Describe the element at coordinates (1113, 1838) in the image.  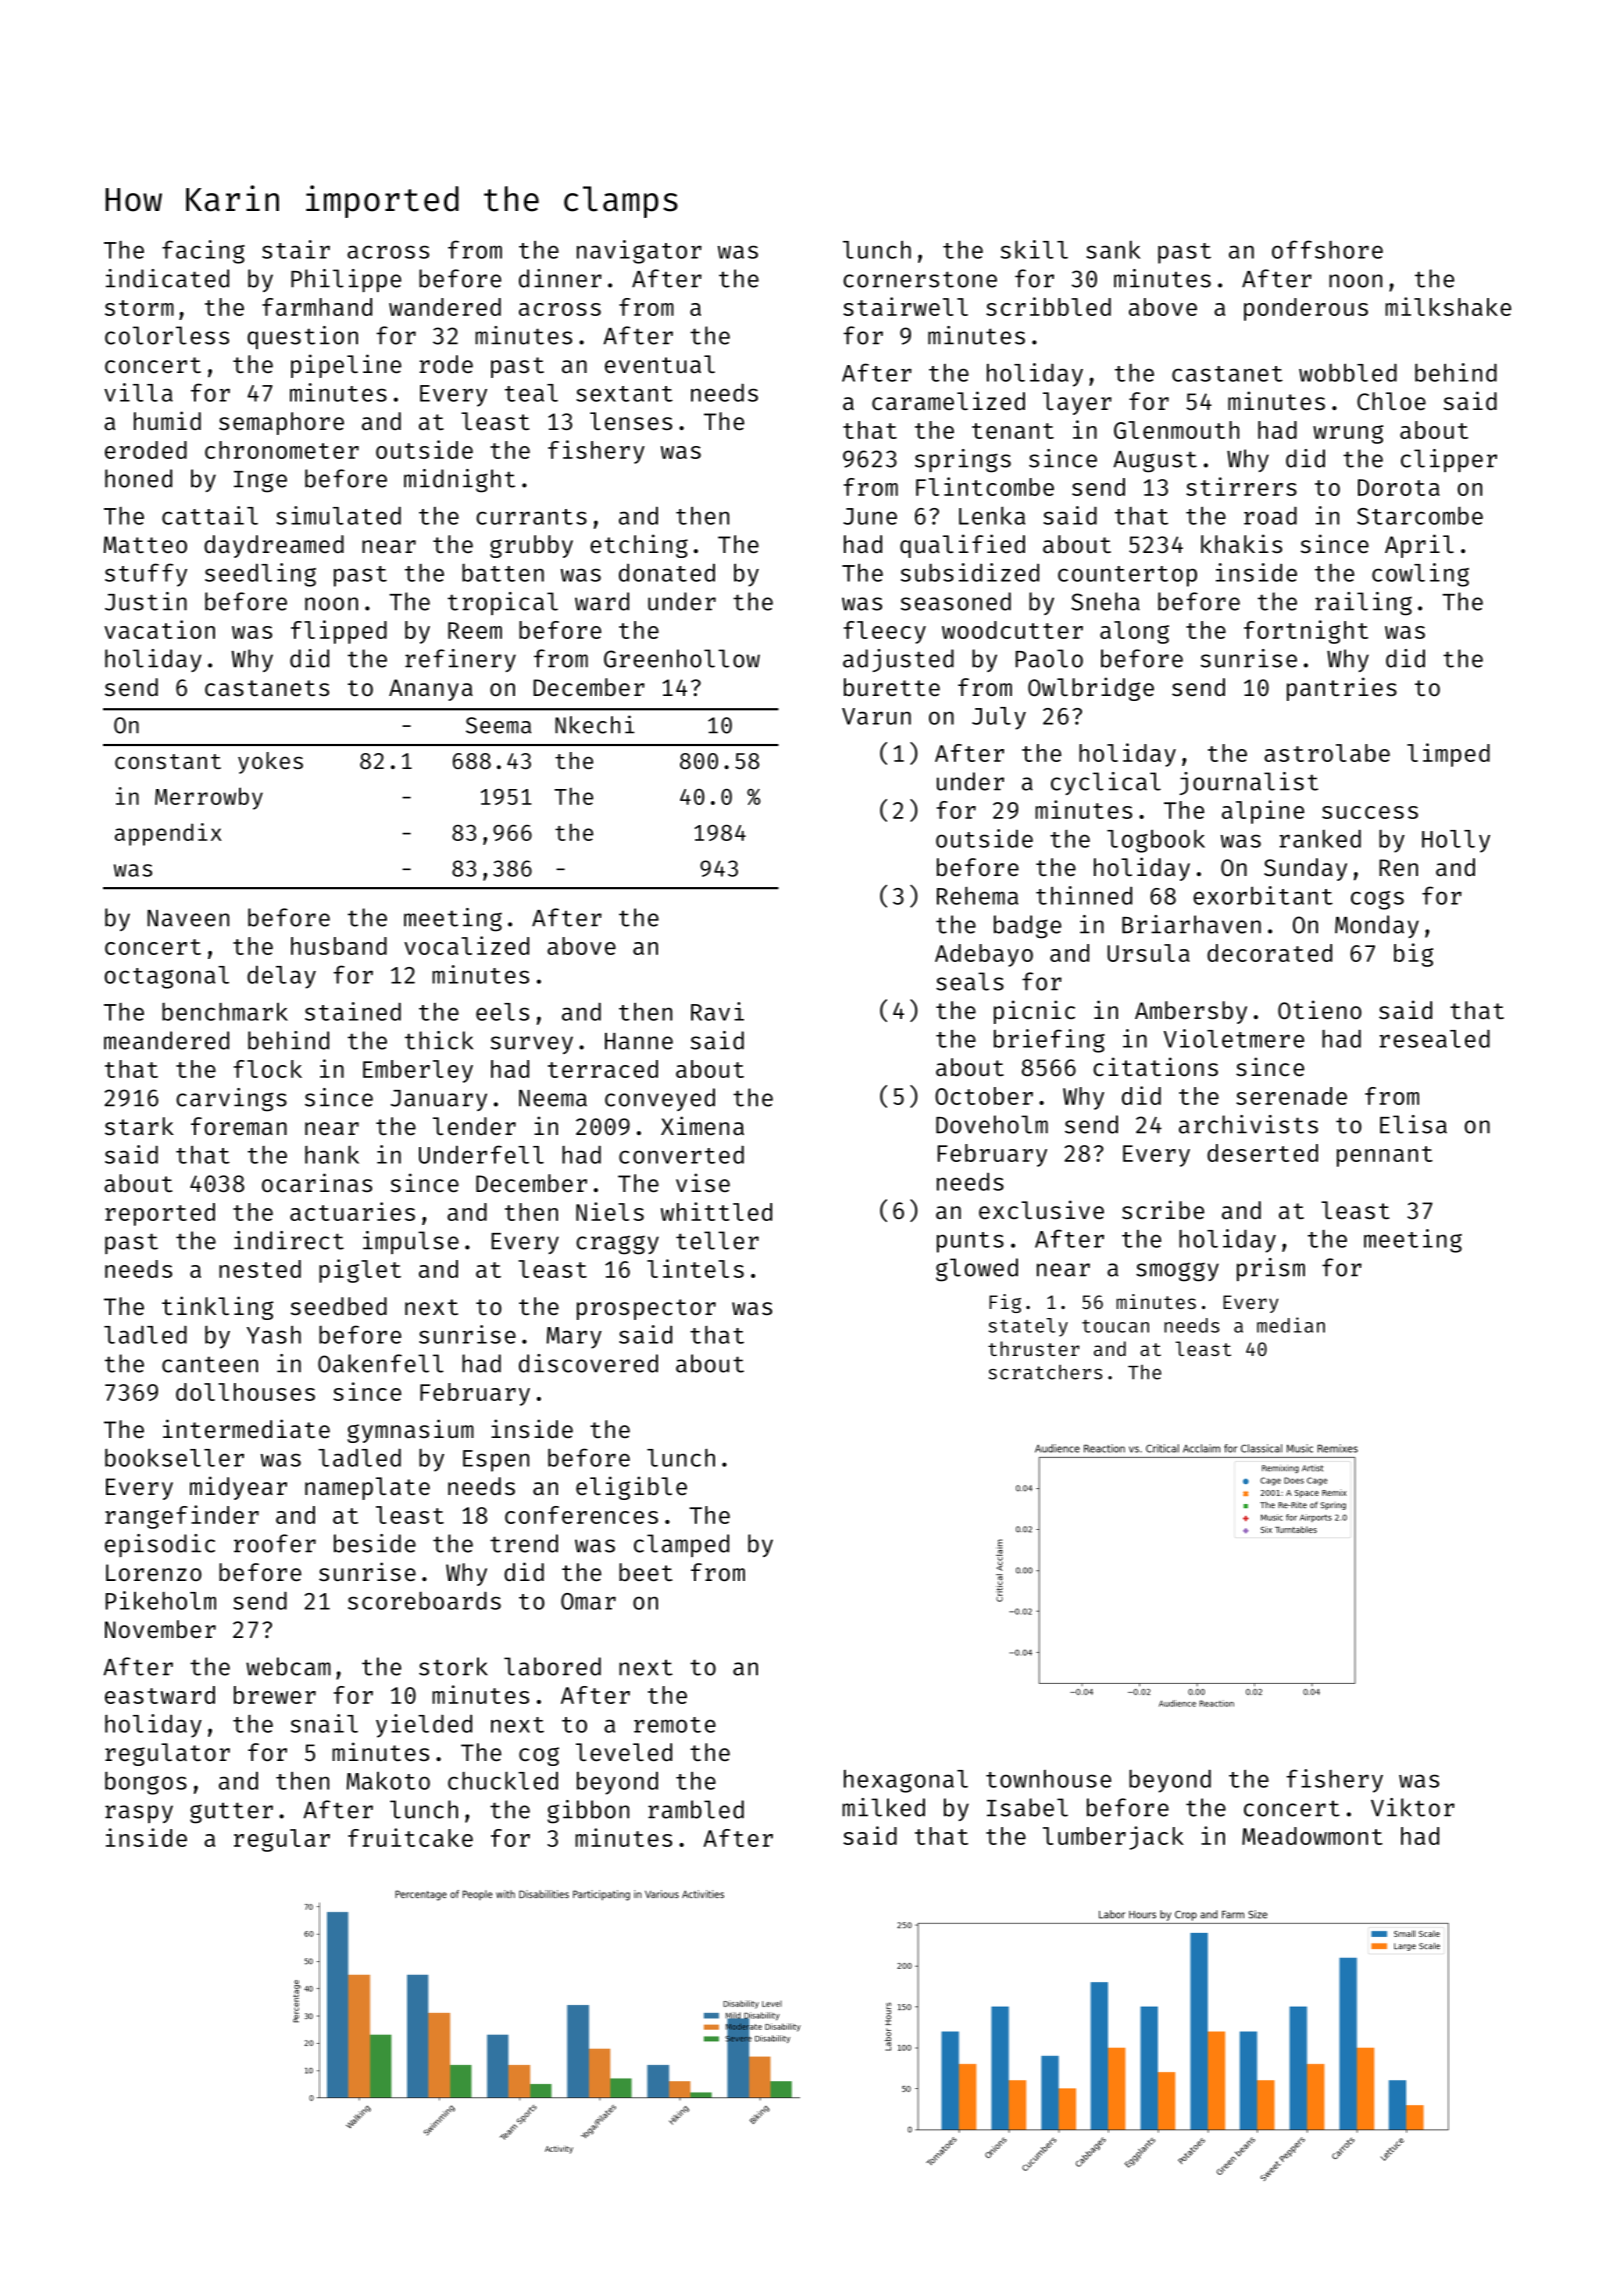
I see `lumberjack` at that location.
